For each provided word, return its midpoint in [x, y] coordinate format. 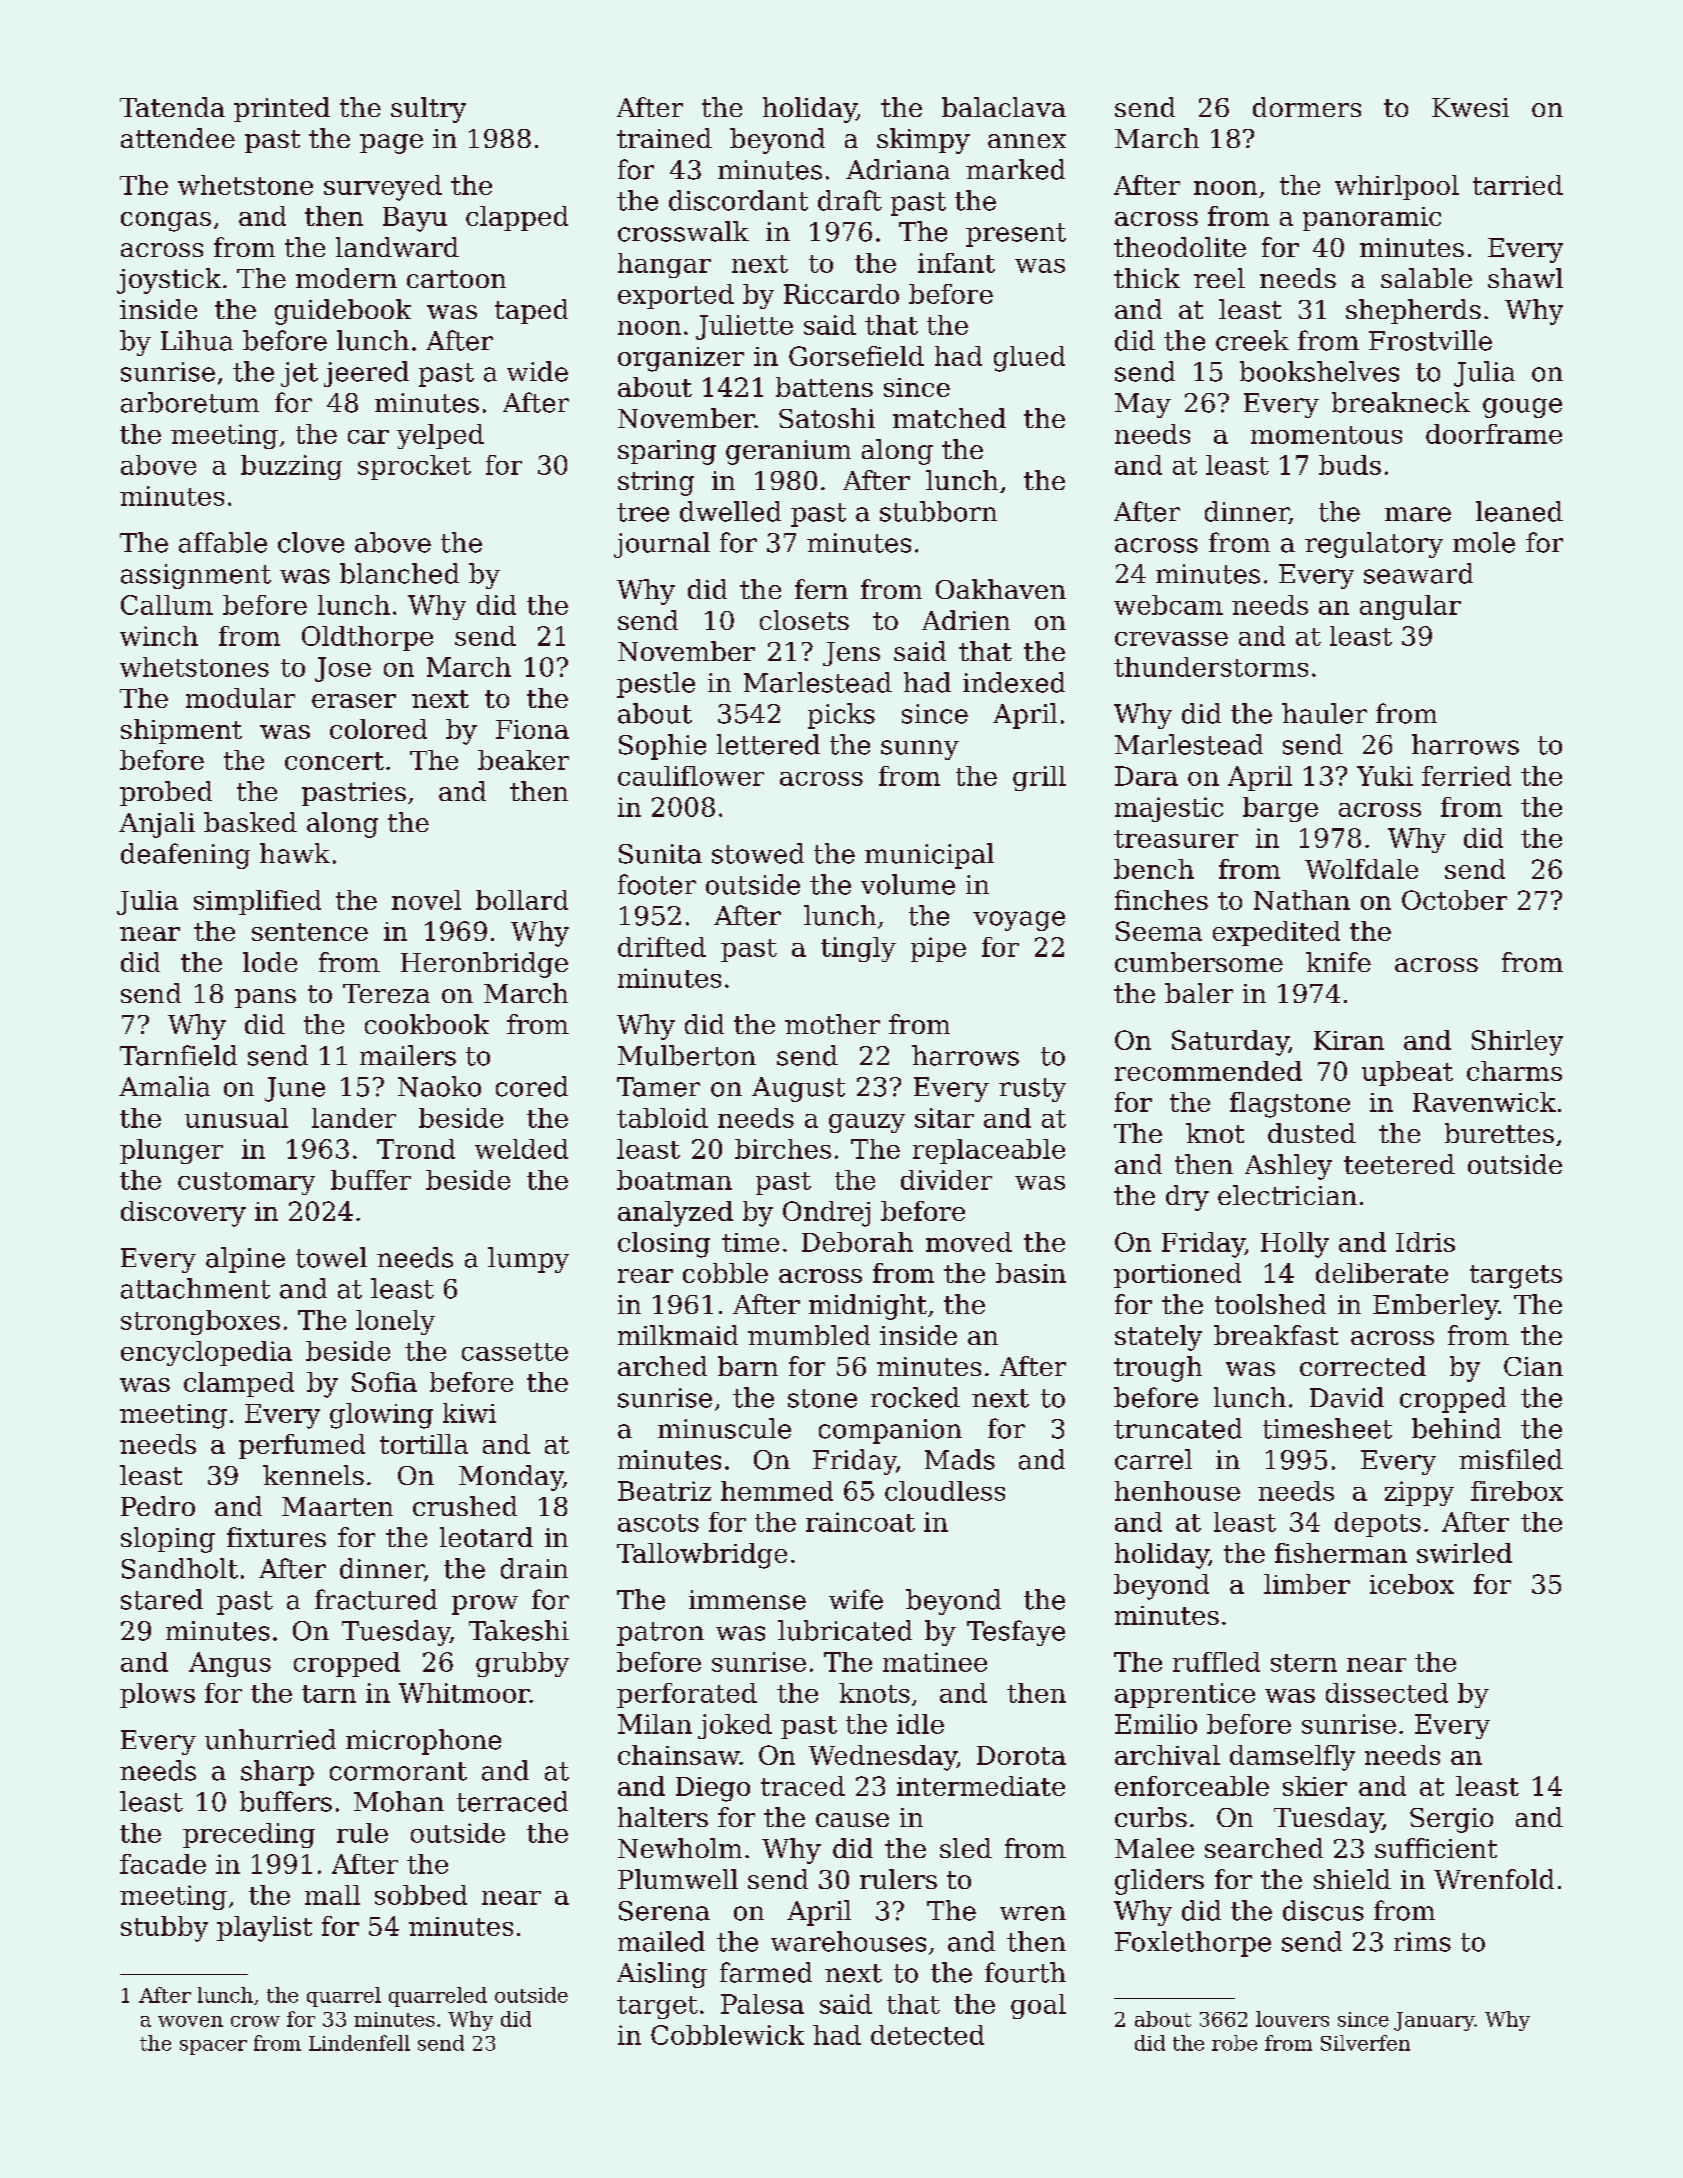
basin [1031, 1273]
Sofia [384, 1382]
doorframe [1494, 434]
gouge [1522, 408]
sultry [428, 110]
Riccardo [841, 294]
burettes [1499, 1133]
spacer [213, 2047]
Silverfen [1365, 2043]
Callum [167, 605]
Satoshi [827, 418]
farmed [766, 1972]
